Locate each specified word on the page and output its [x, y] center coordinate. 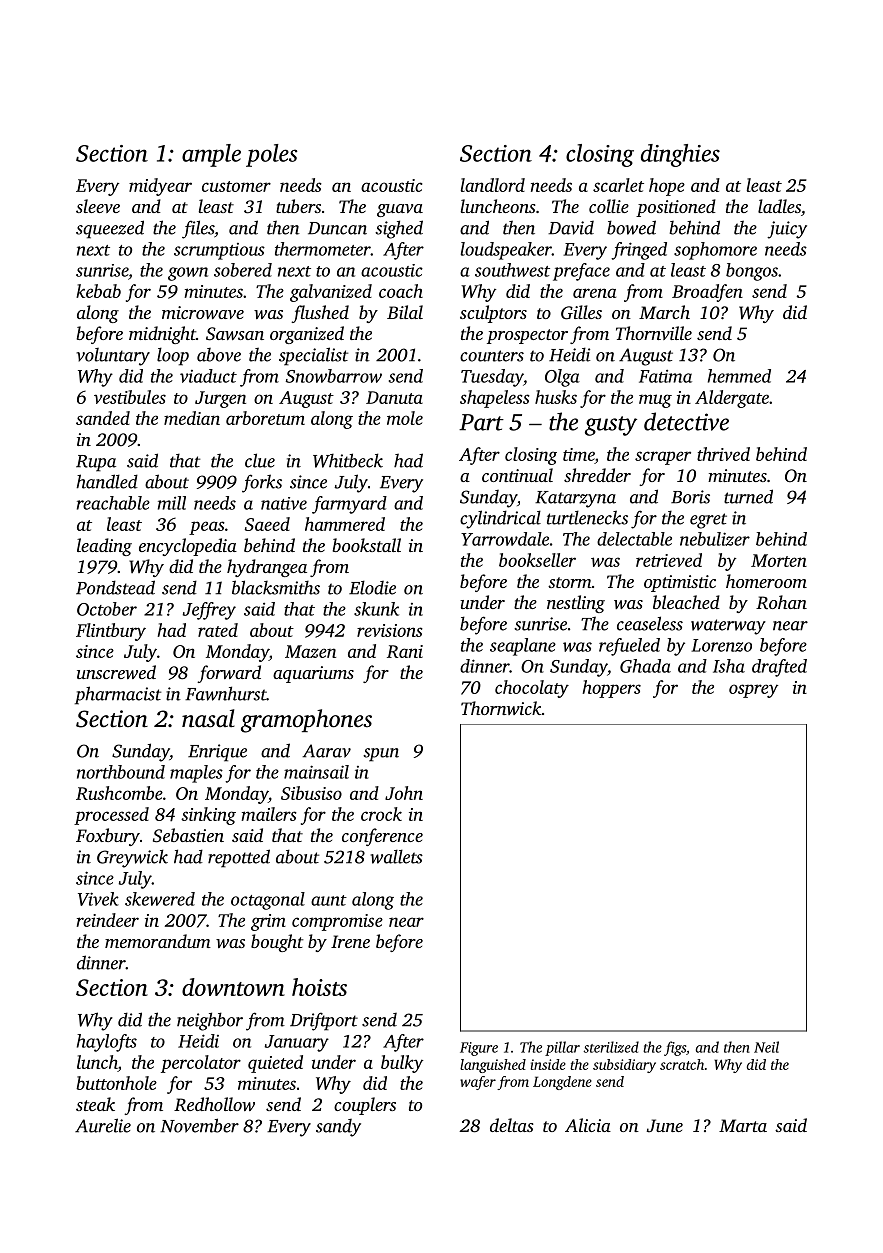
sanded [103, 418]
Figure [479, 1049]
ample [211, 155]
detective [686, 421]
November [199, 1125]
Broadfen [707, 293]
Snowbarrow [334, 376]
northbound [121, 772]
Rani [405, 651]
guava [400, 210]
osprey [753, 691]
